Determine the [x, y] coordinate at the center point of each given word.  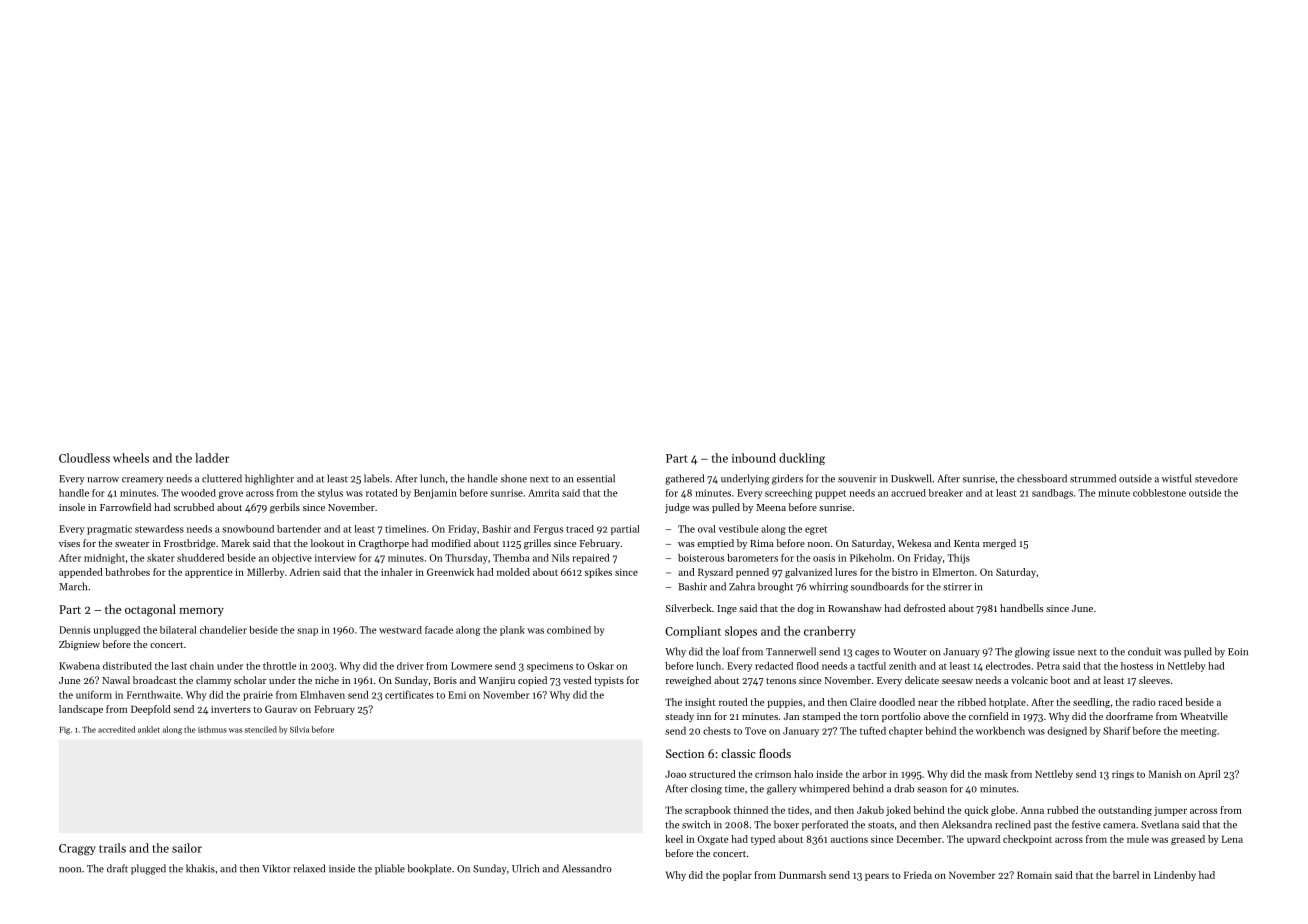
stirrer [957, 587]
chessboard [1042, 478]
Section [685, 753]
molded [513, 572]
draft [117, 868]
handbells [1021, 608]
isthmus [212, 729]
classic [738, 753]
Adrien [304, 572]
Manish [1165, 774]
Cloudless [84, 458]
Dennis [74, 630]
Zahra [742, 586]
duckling [802, 459]
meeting [1199, 732]
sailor [187, 848]
